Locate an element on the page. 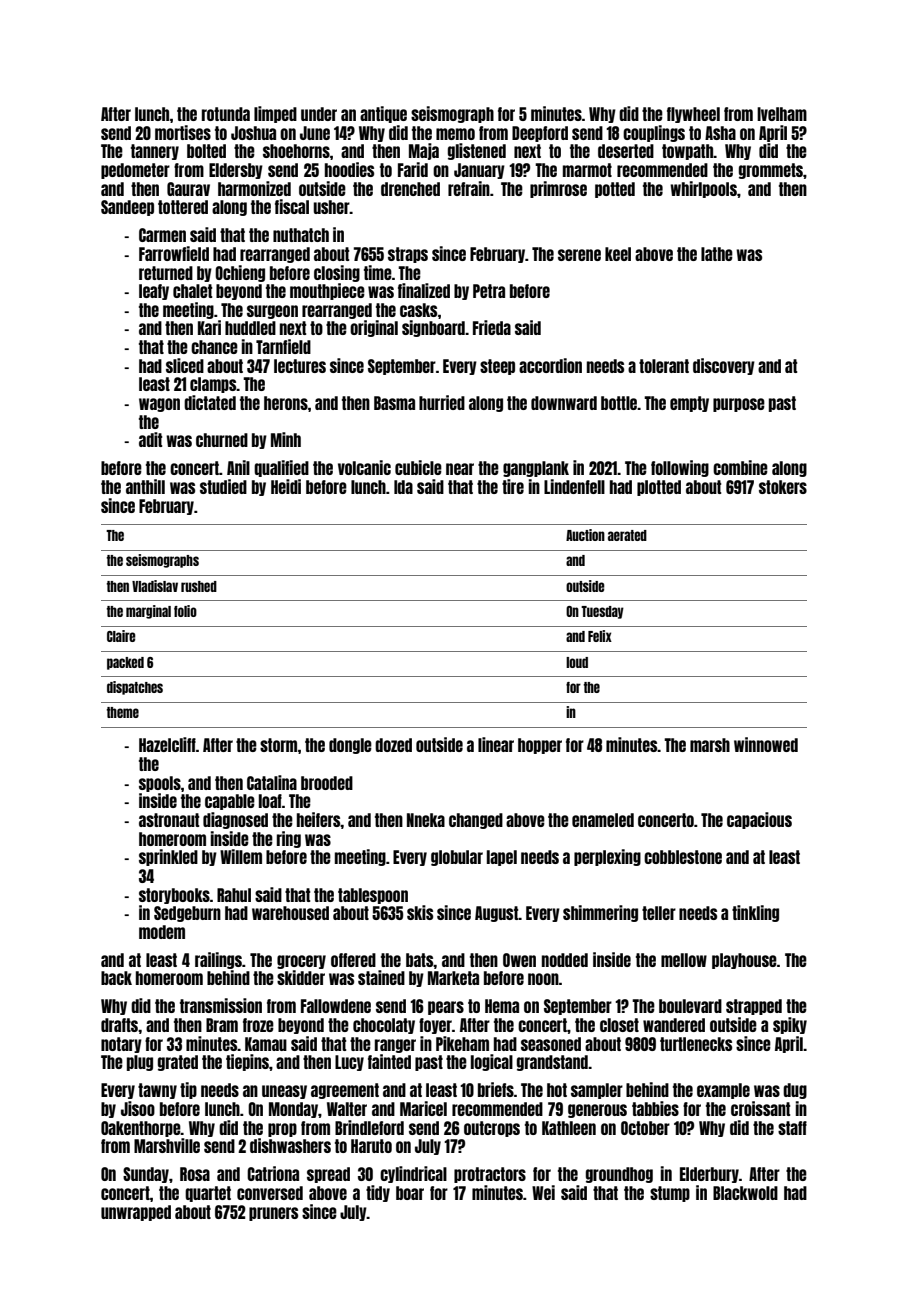 This document has height=1316, width=908. Ivelham is located at coordinates (782, 114).
